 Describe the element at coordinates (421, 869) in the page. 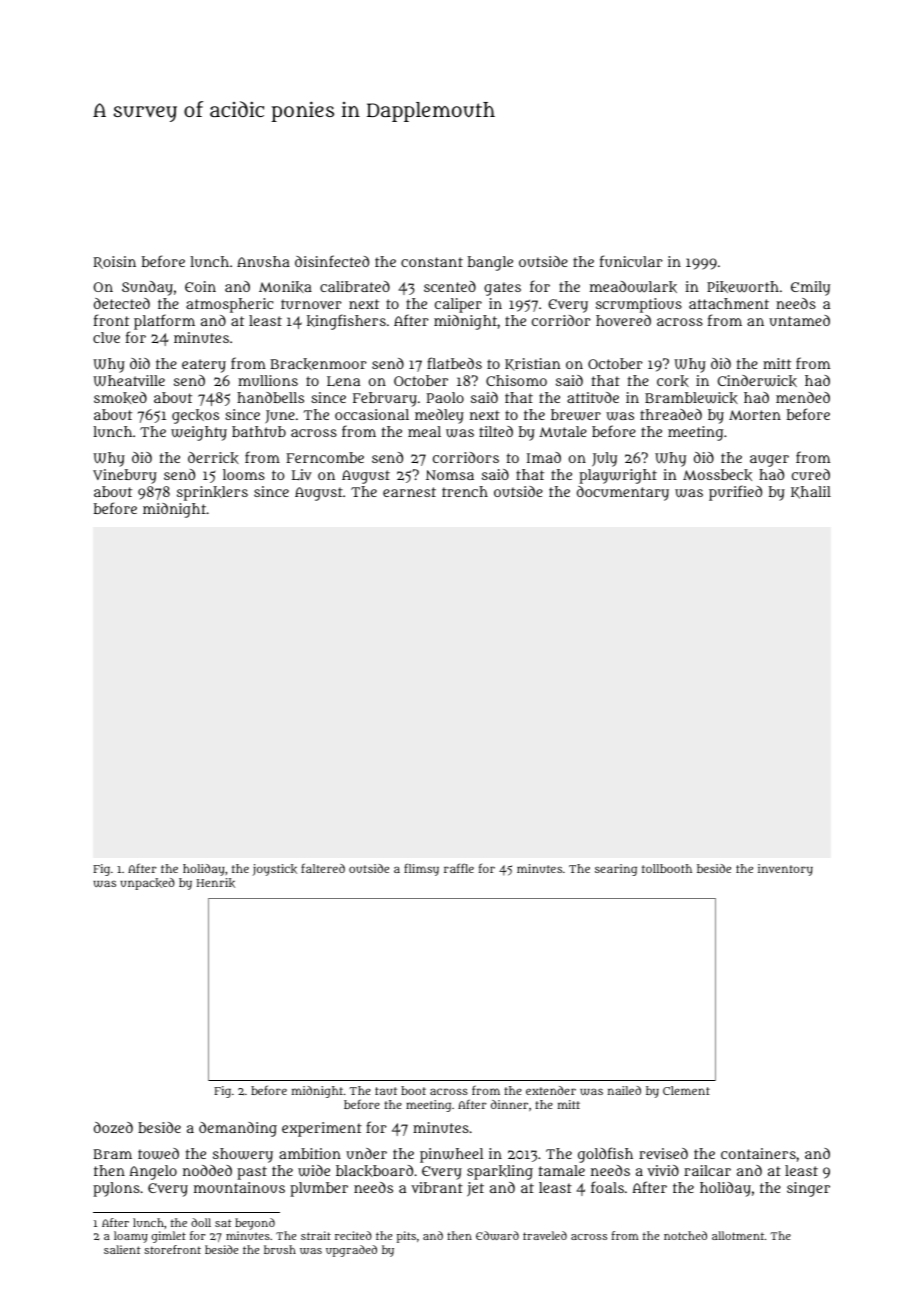

I see `flimsy` at that location.
